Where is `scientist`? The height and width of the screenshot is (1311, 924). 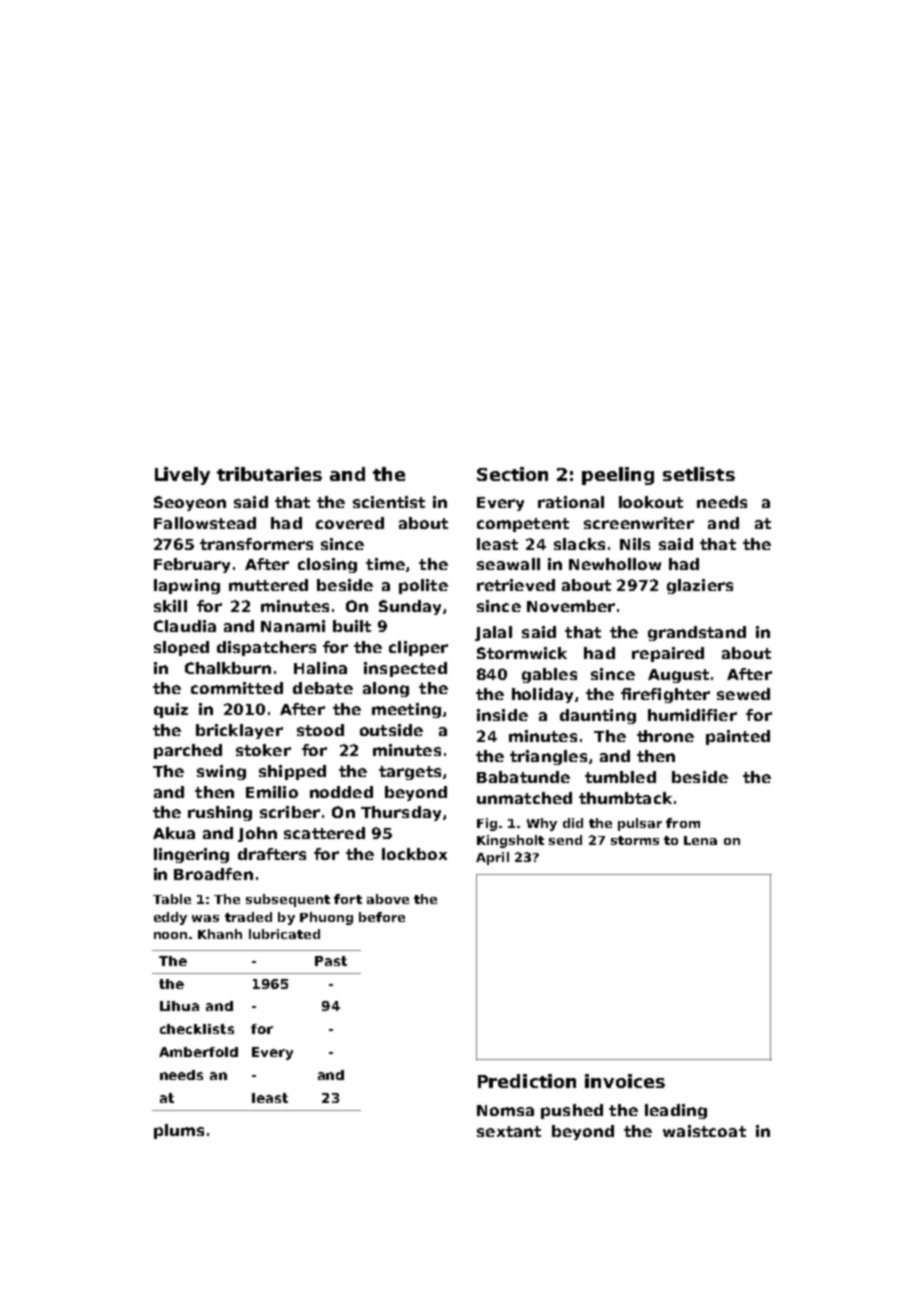 scientist is located at coordinates (389, 502).
